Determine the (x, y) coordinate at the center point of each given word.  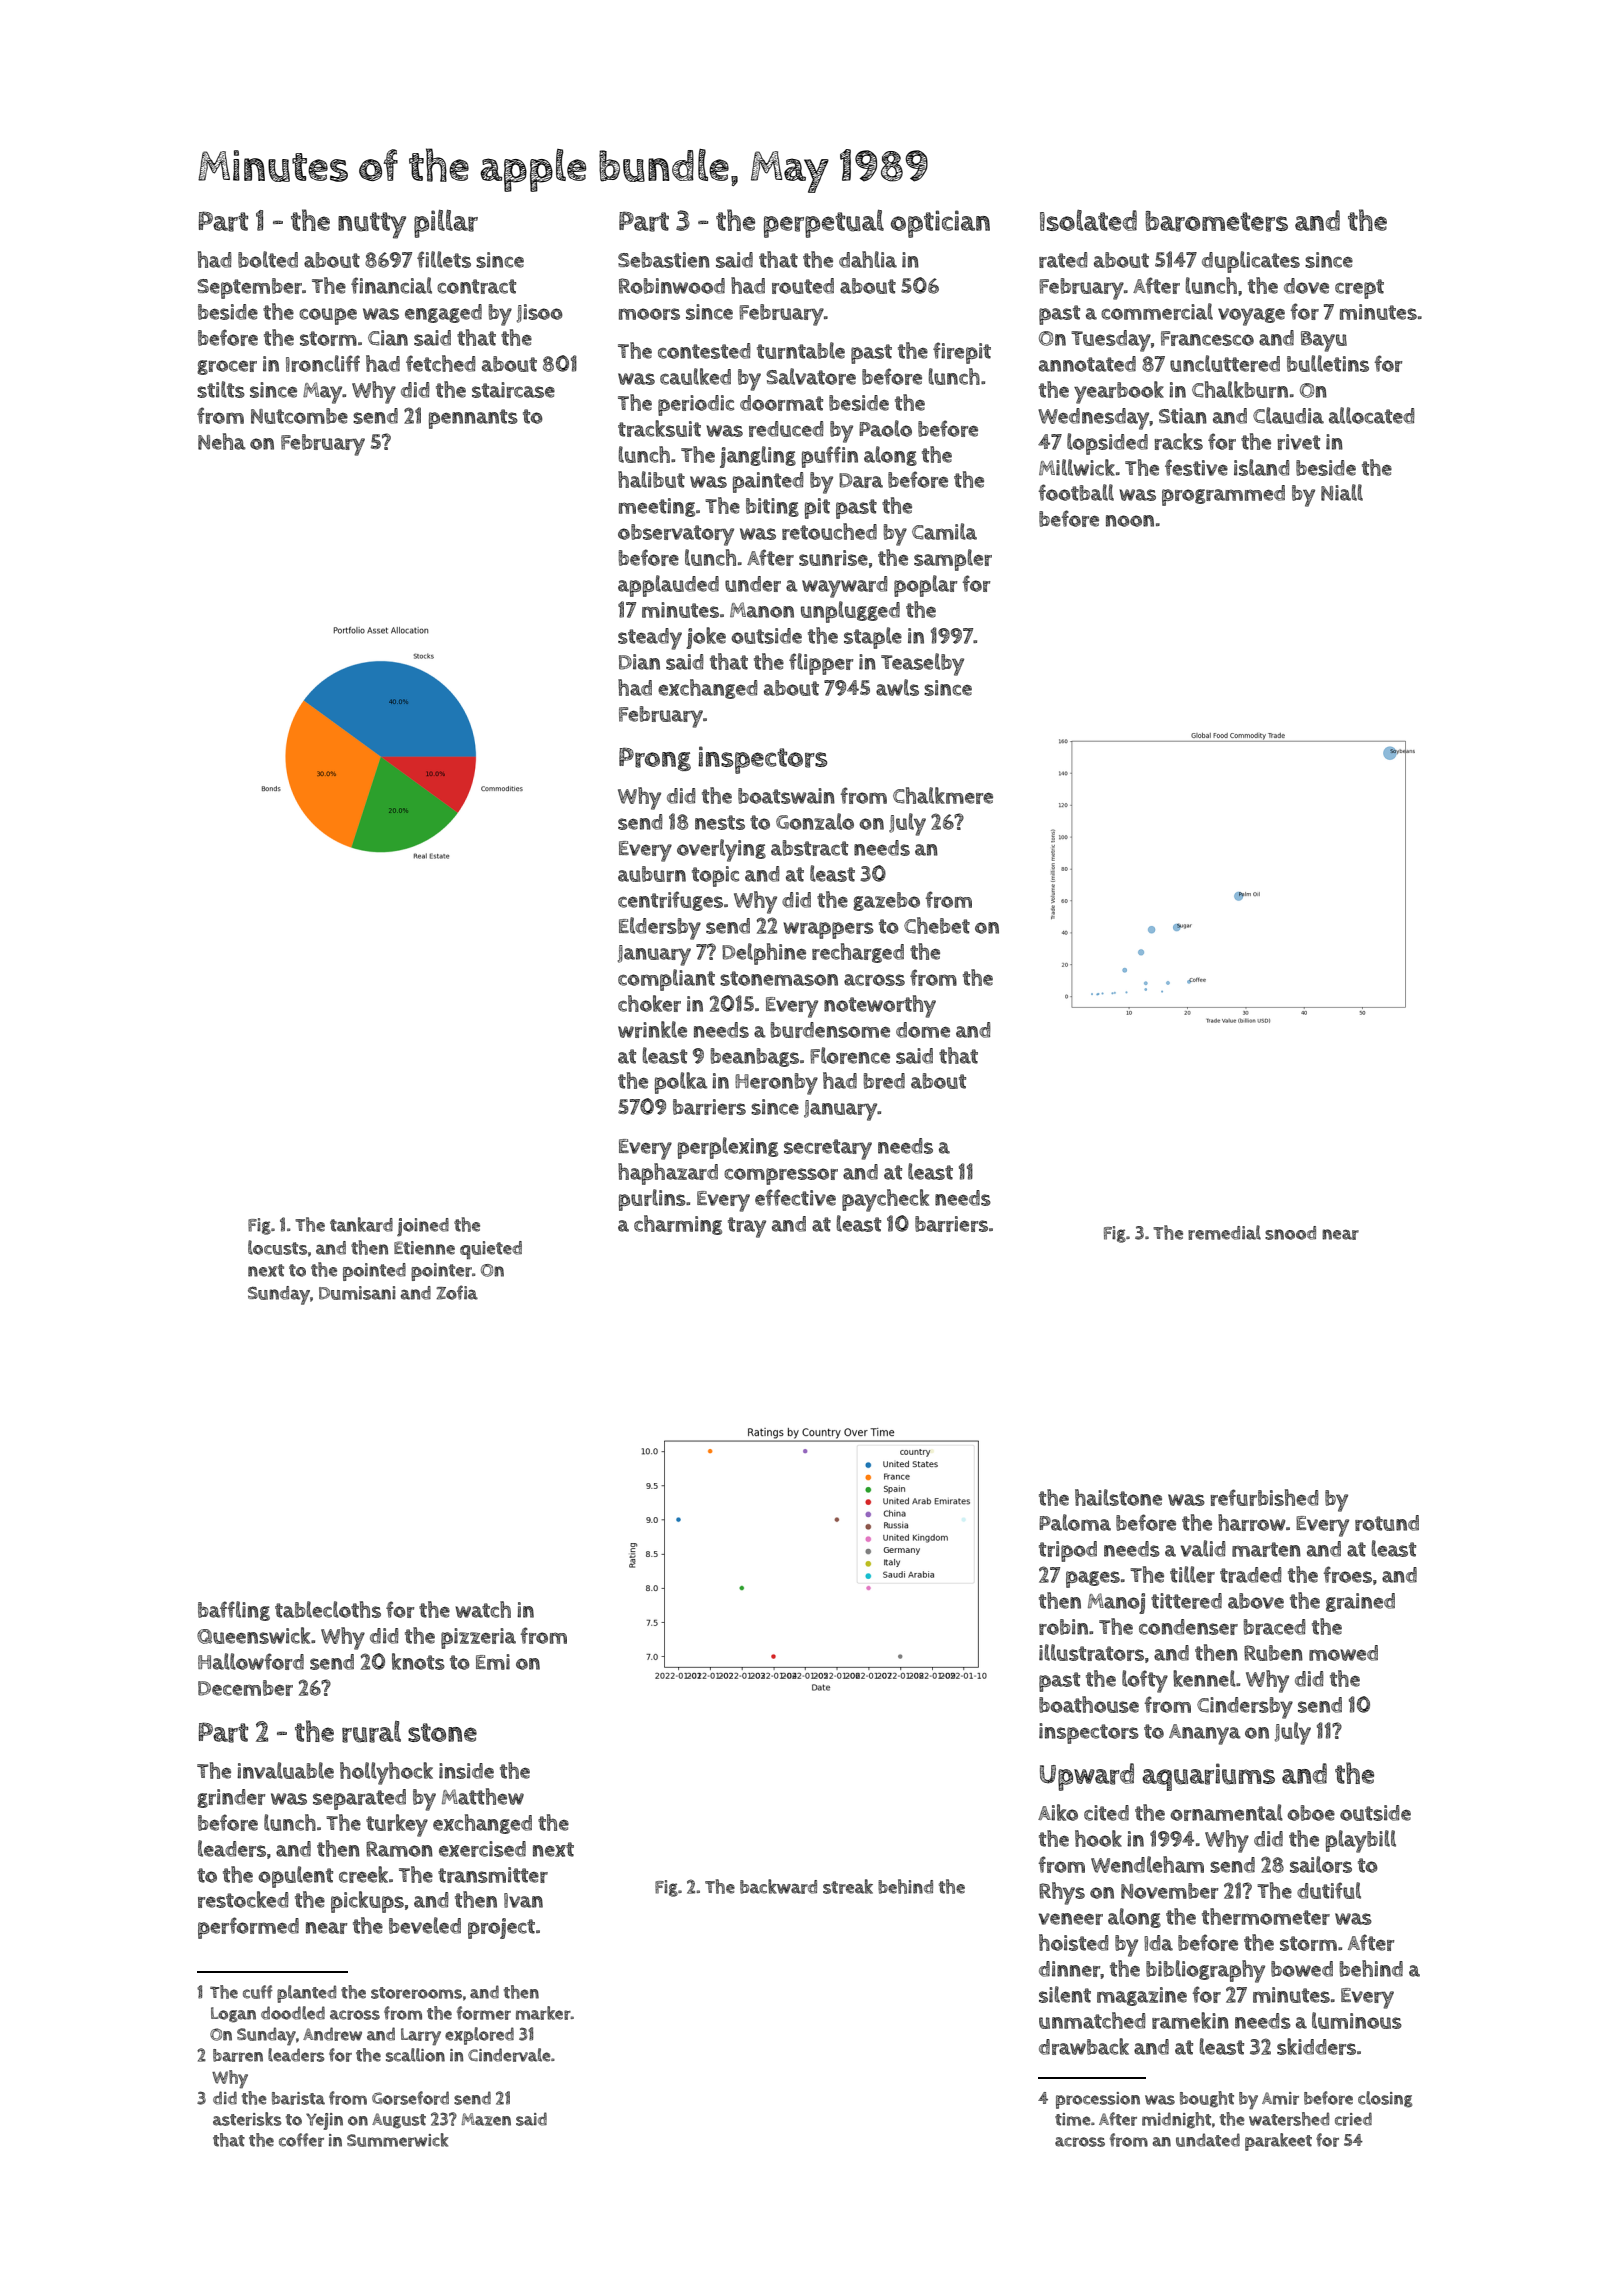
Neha (222, 441)
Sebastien (664, 260)
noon (1130, 521)
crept (1359, 289)
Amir (1280, 2098)
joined (423, 1227)
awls (897, 687)
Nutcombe (299, 416)
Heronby (776, 1084)
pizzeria (478, 1638)
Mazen (486, 2119)
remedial (1224, 1232)
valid (1202, 1548)
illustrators (1091, 1652)
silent (1065, 1994)
